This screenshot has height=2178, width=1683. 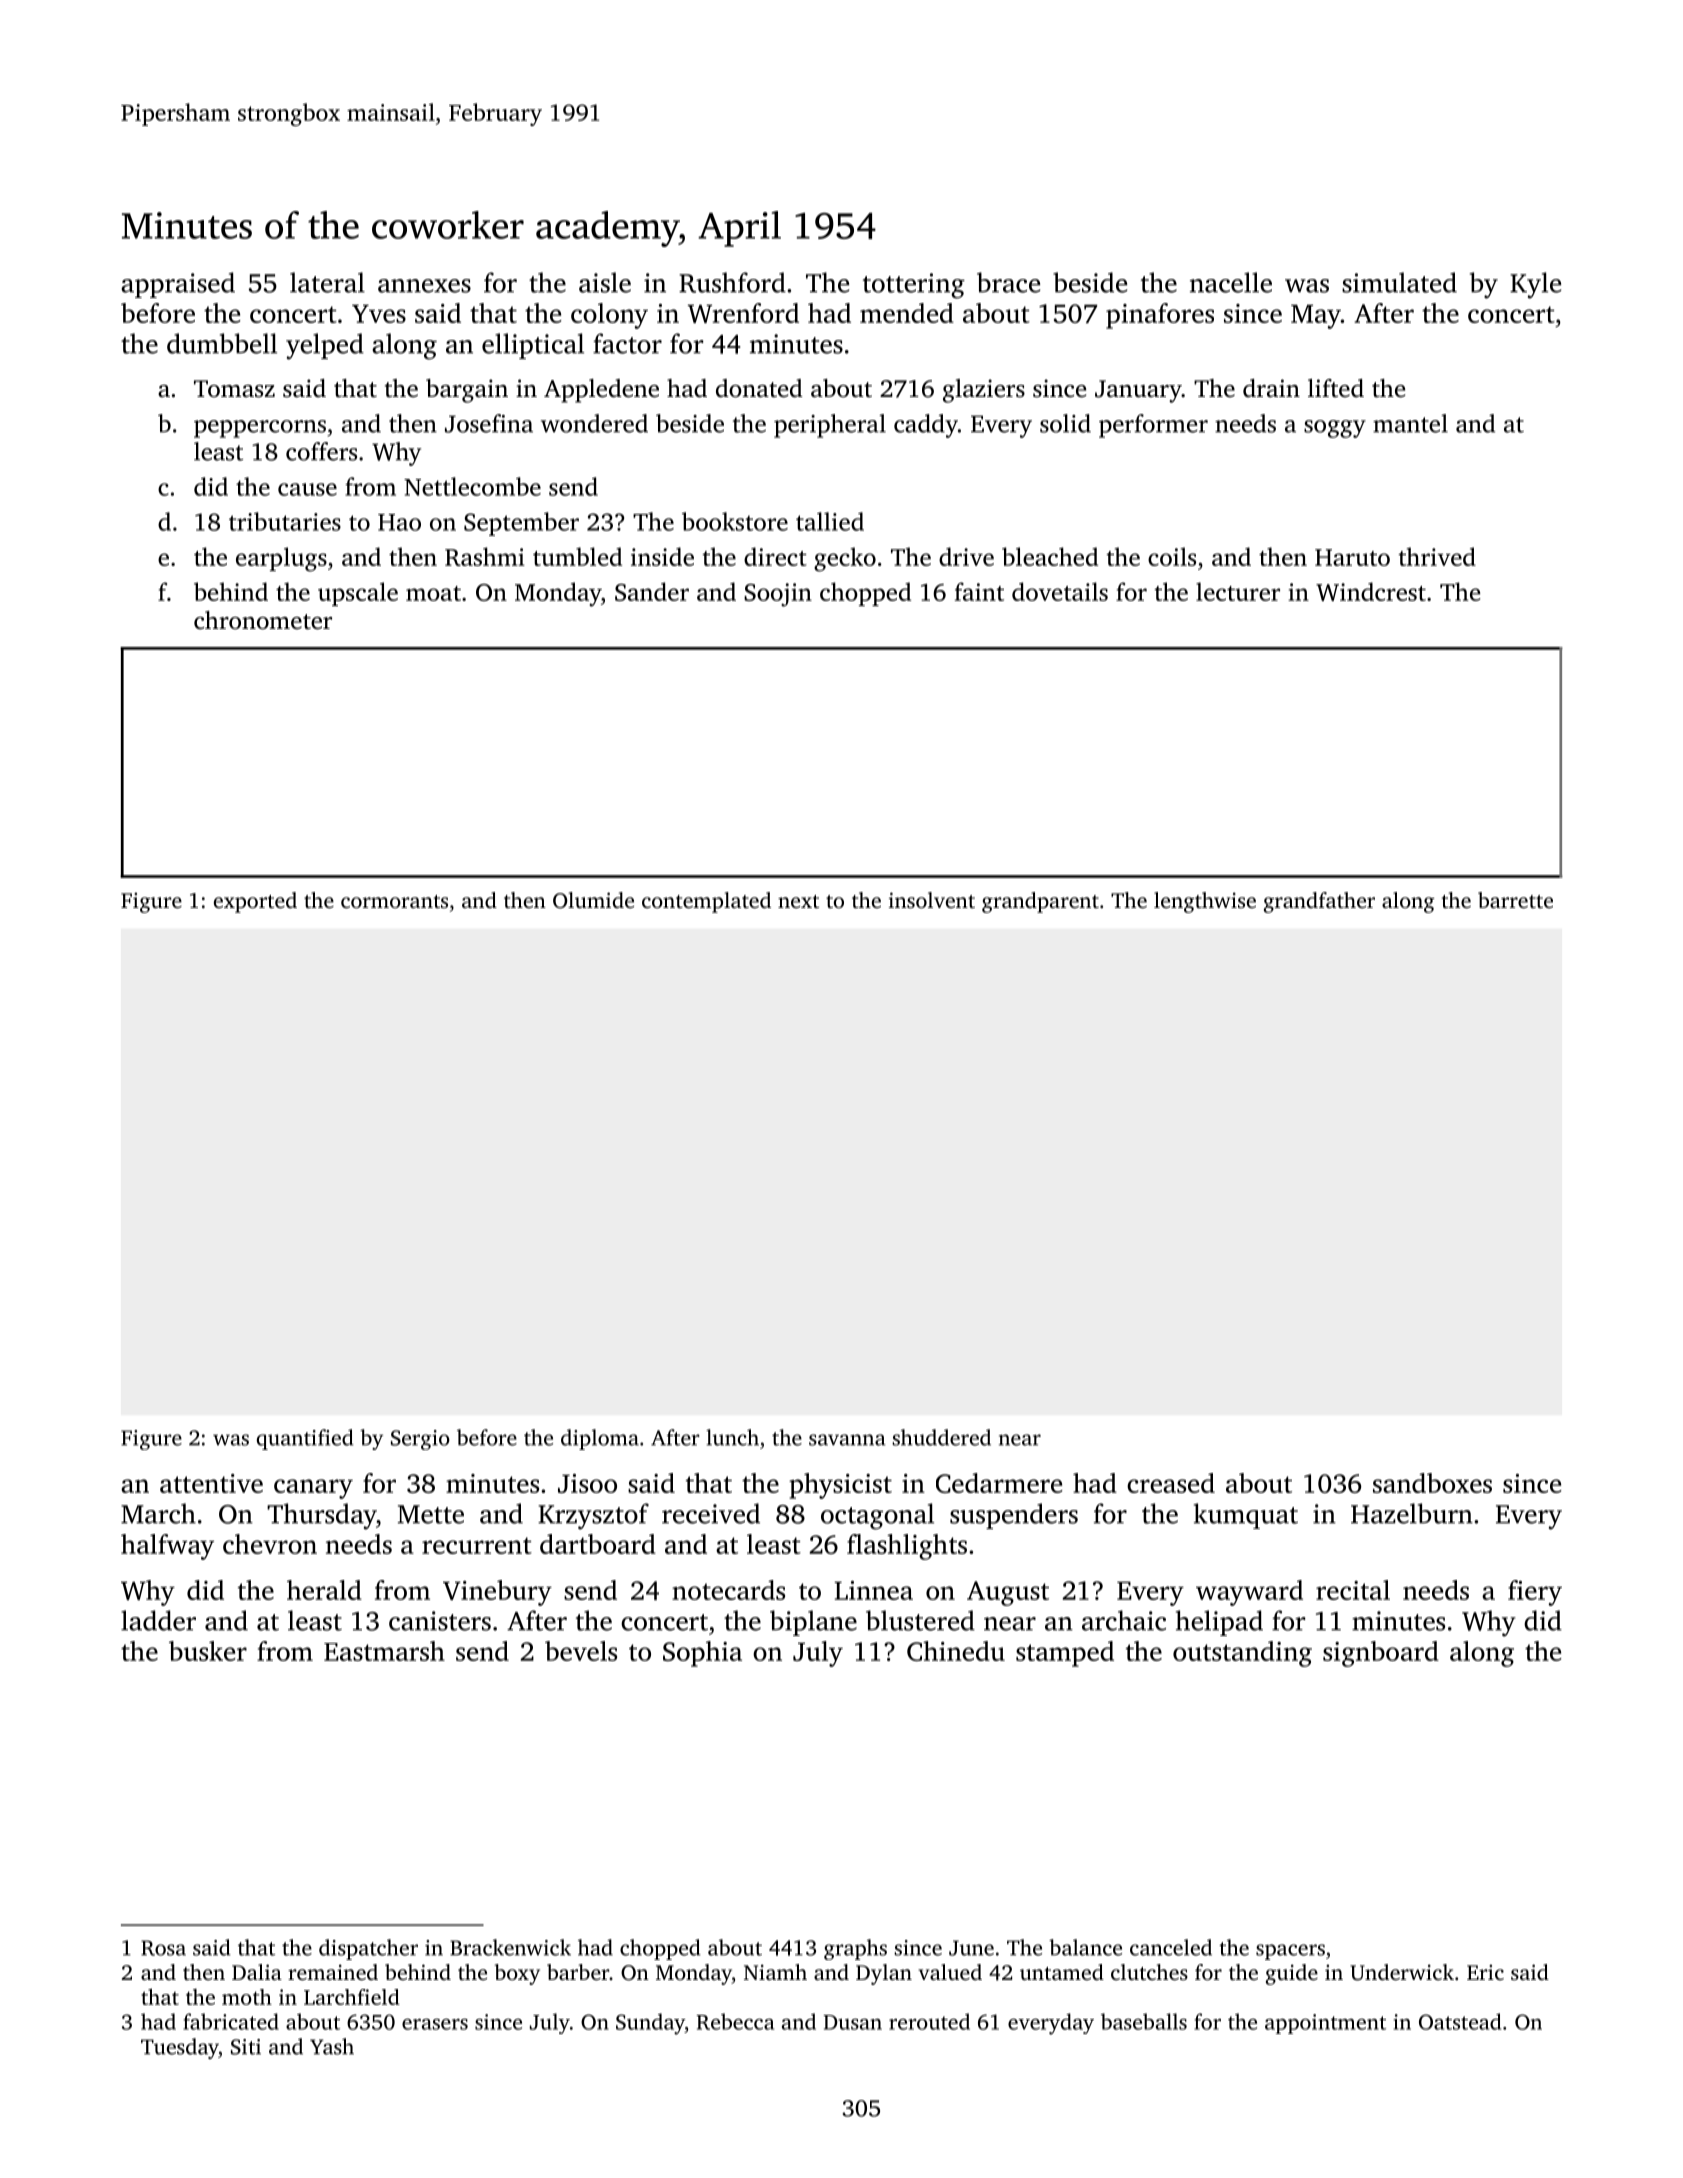 I want to click on grandfather, so click(x=1319, y=902).
